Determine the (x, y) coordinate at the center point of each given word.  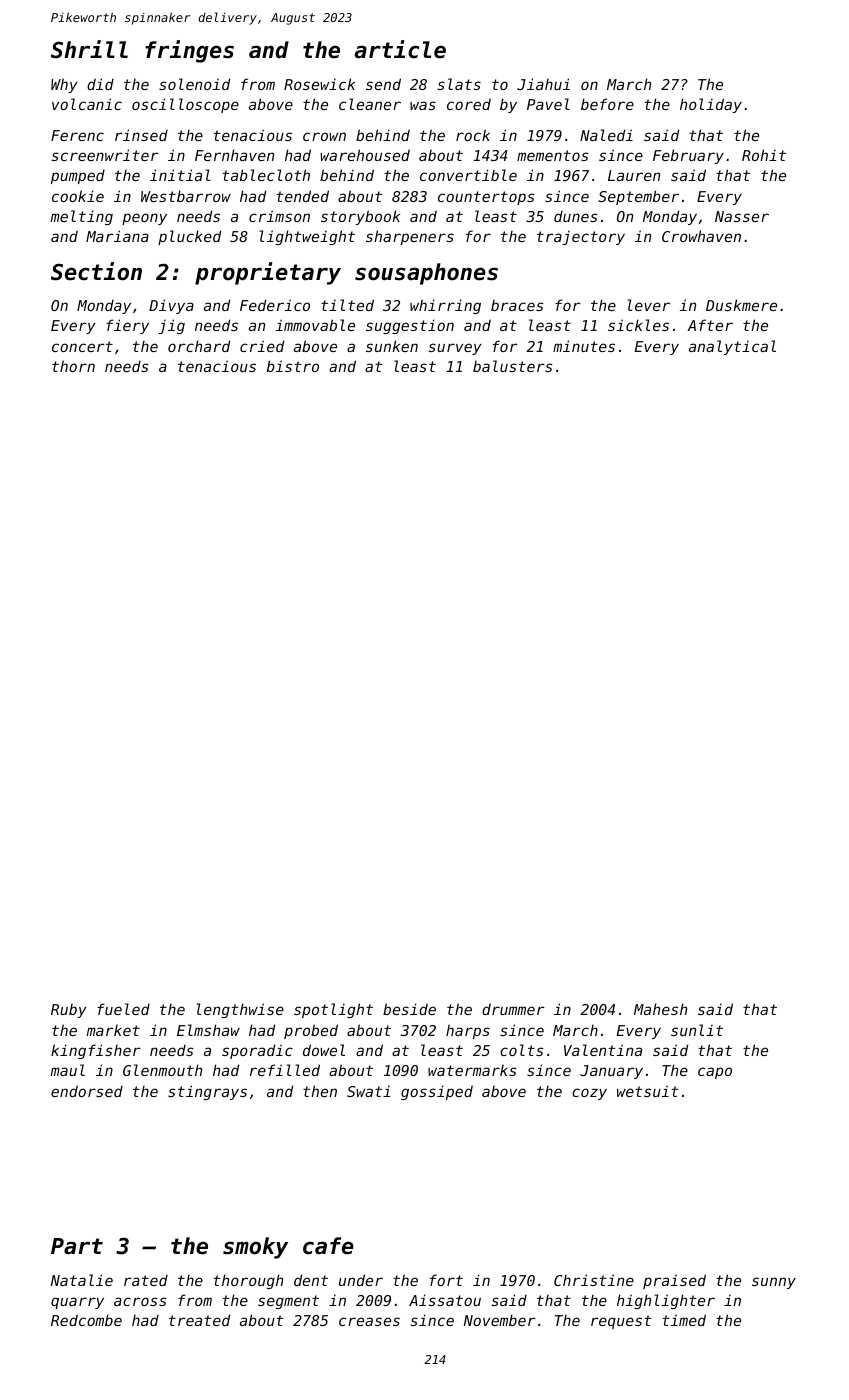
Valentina (603, 1050)
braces (517, 305)
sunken (392, 346)
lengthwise (240, 1010)
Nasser (742, 216)
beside (409, 1009)
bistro (293, 366)
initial (180, 175)
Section (96, 271)
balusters (512, 366)
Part (77, 1246)
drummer (513, 1009)
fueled (123, 1009)
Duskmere (741, 305)
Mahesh (660, 1009)
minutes (584, 346)
